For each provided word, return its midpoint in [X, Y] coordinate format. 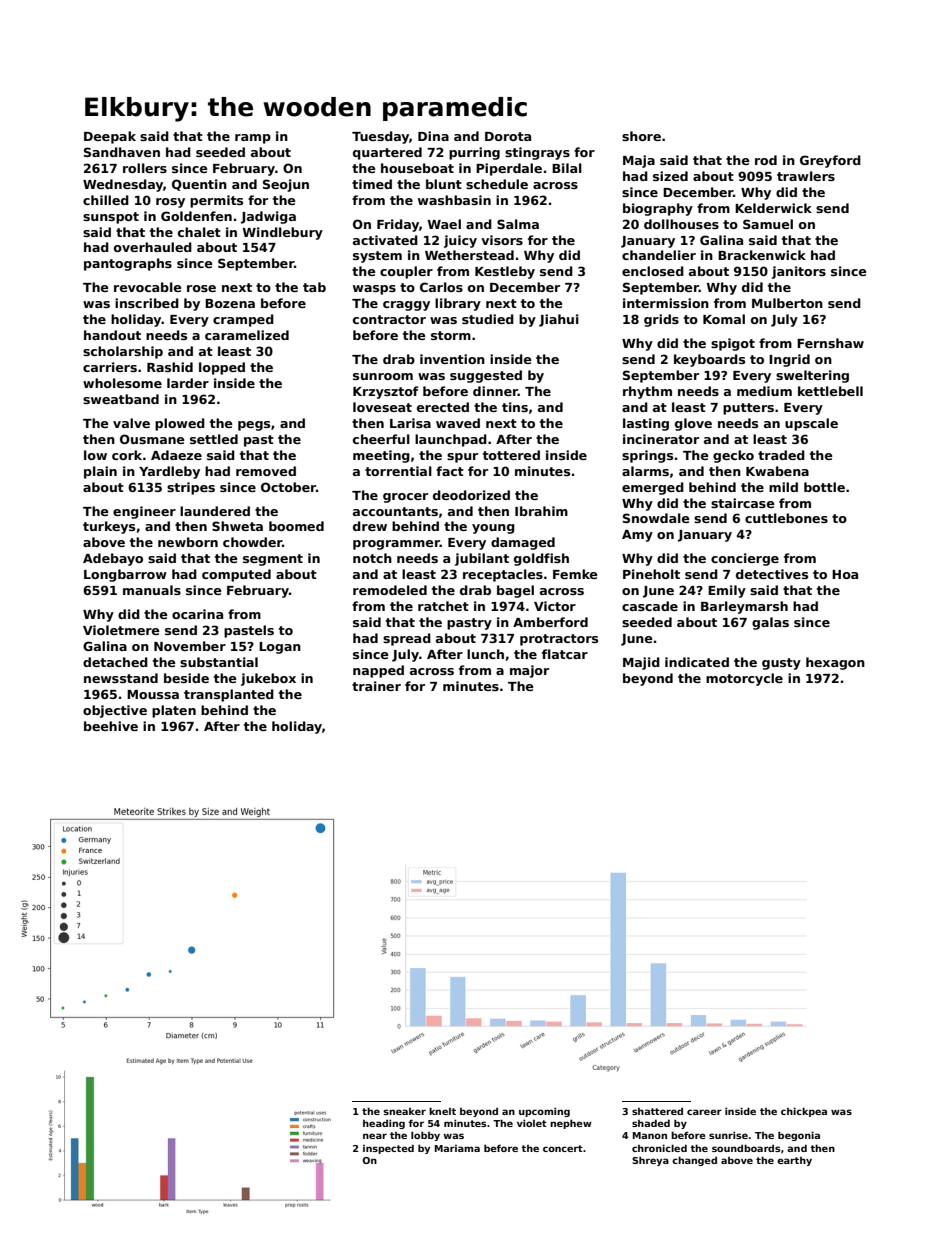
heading [384, 1124]
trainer [376, 686]
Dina [433, 136]
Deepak [110, 137]
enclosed [653, 271]
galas [770, 623]
